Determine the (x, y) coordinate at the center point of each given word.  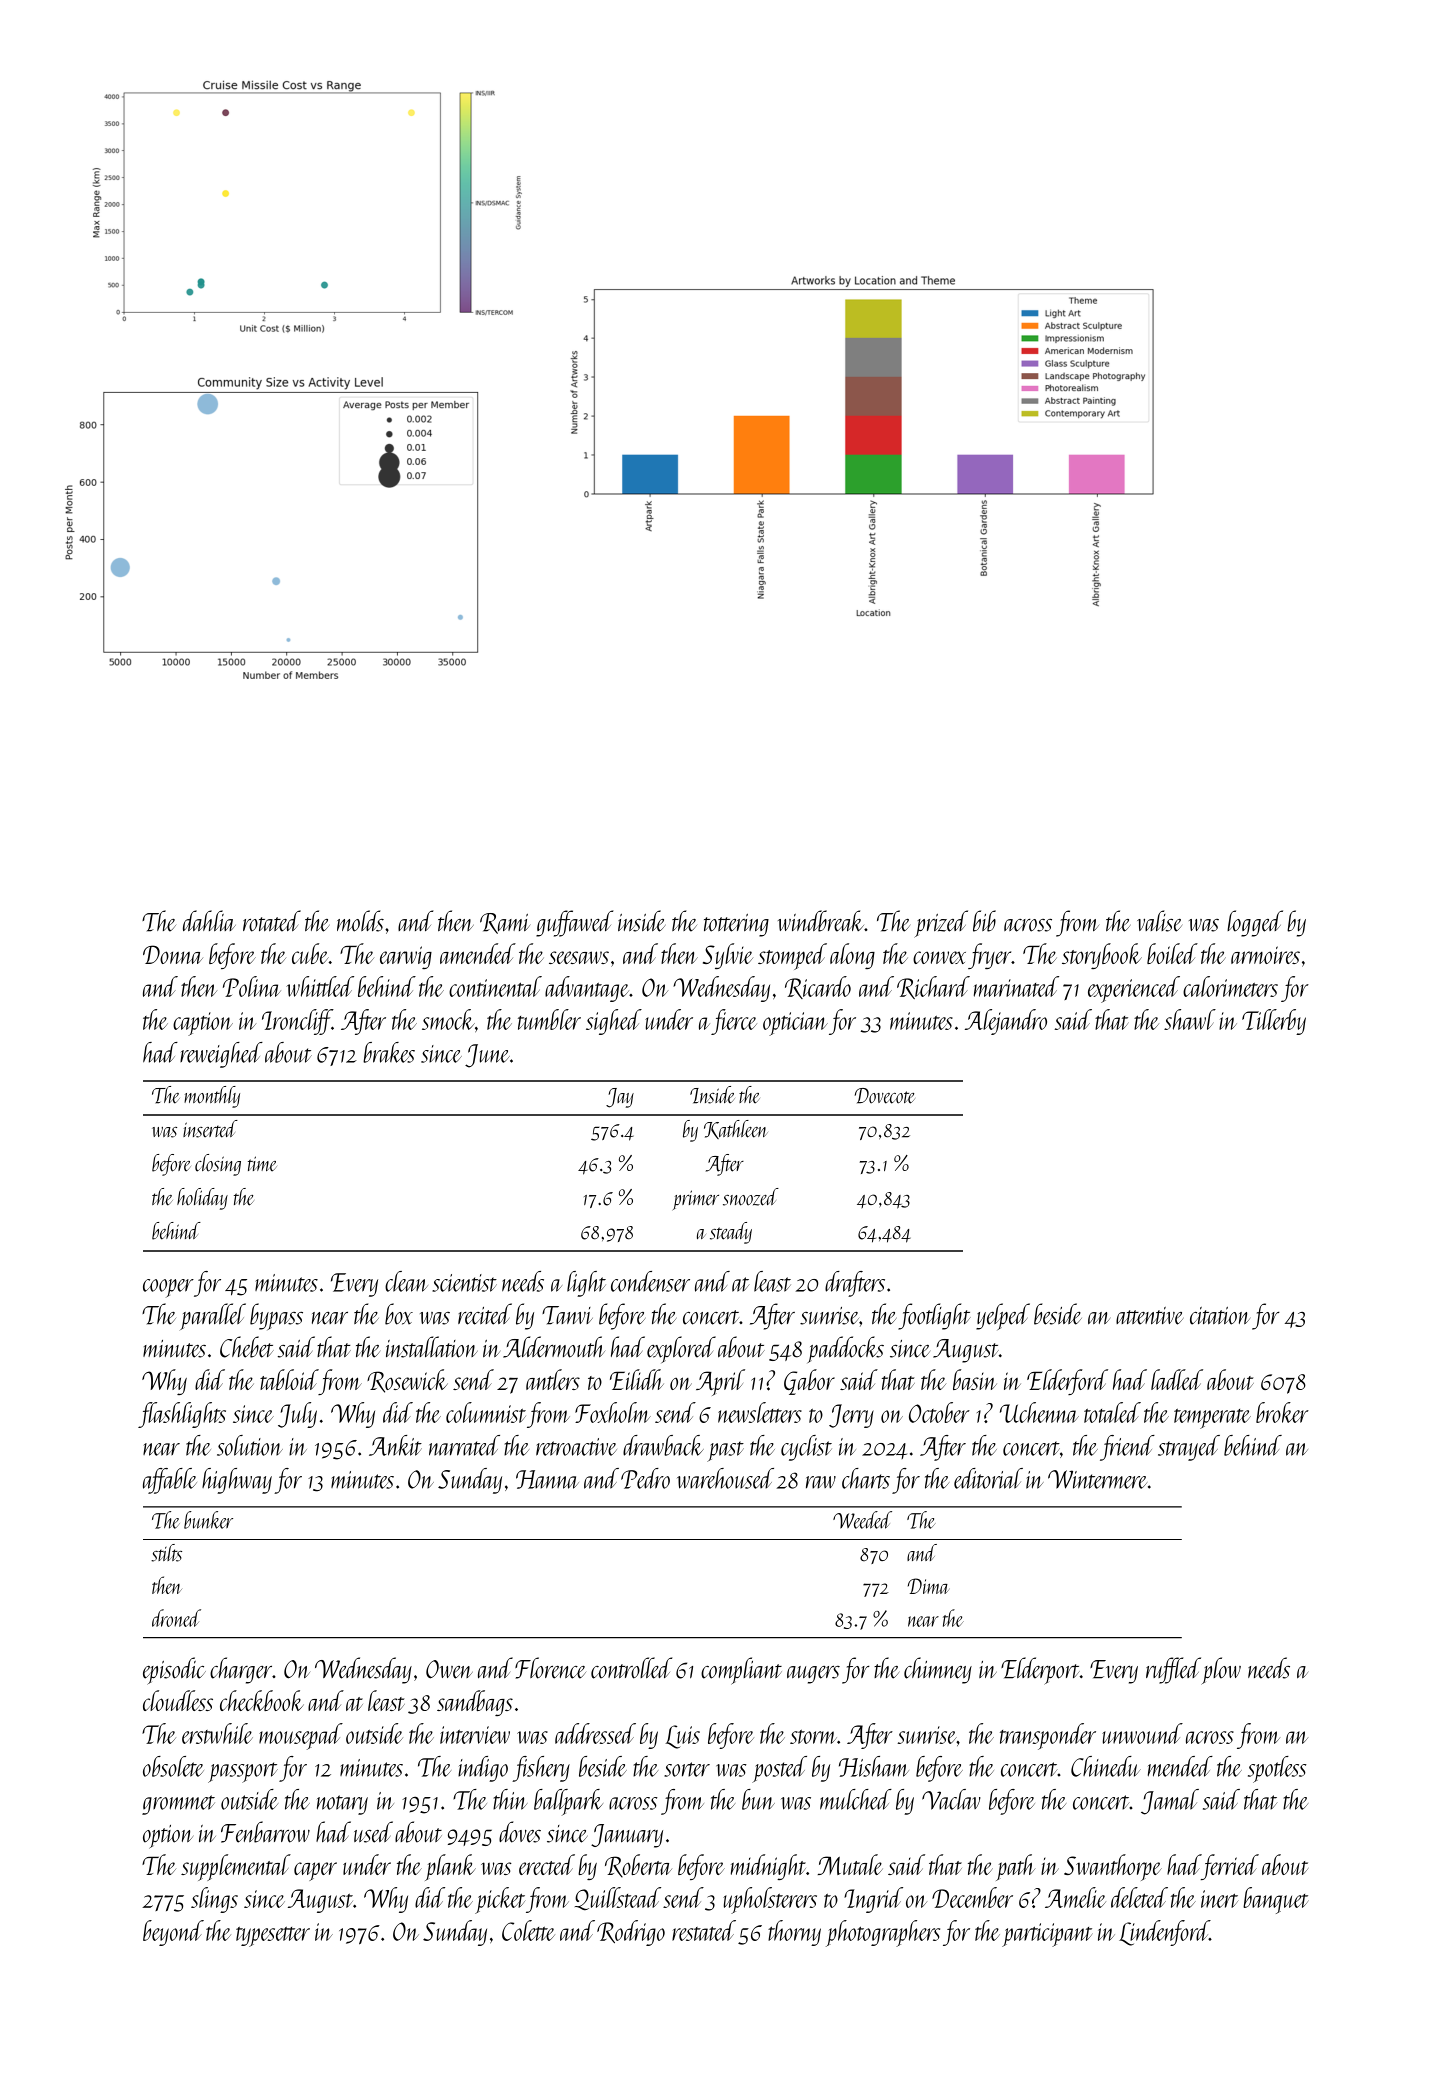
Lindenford (1164, 1933)
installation (432, 1347)
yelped (1003, 1316)
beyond (173, 1933)
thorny (794, 1933)
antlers (553, 1379)
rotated (272, 921)
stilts (166, 1553)
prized (941, 924)
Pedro (645, 1478)
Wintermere (1097, 1479)
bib (984, 921)
